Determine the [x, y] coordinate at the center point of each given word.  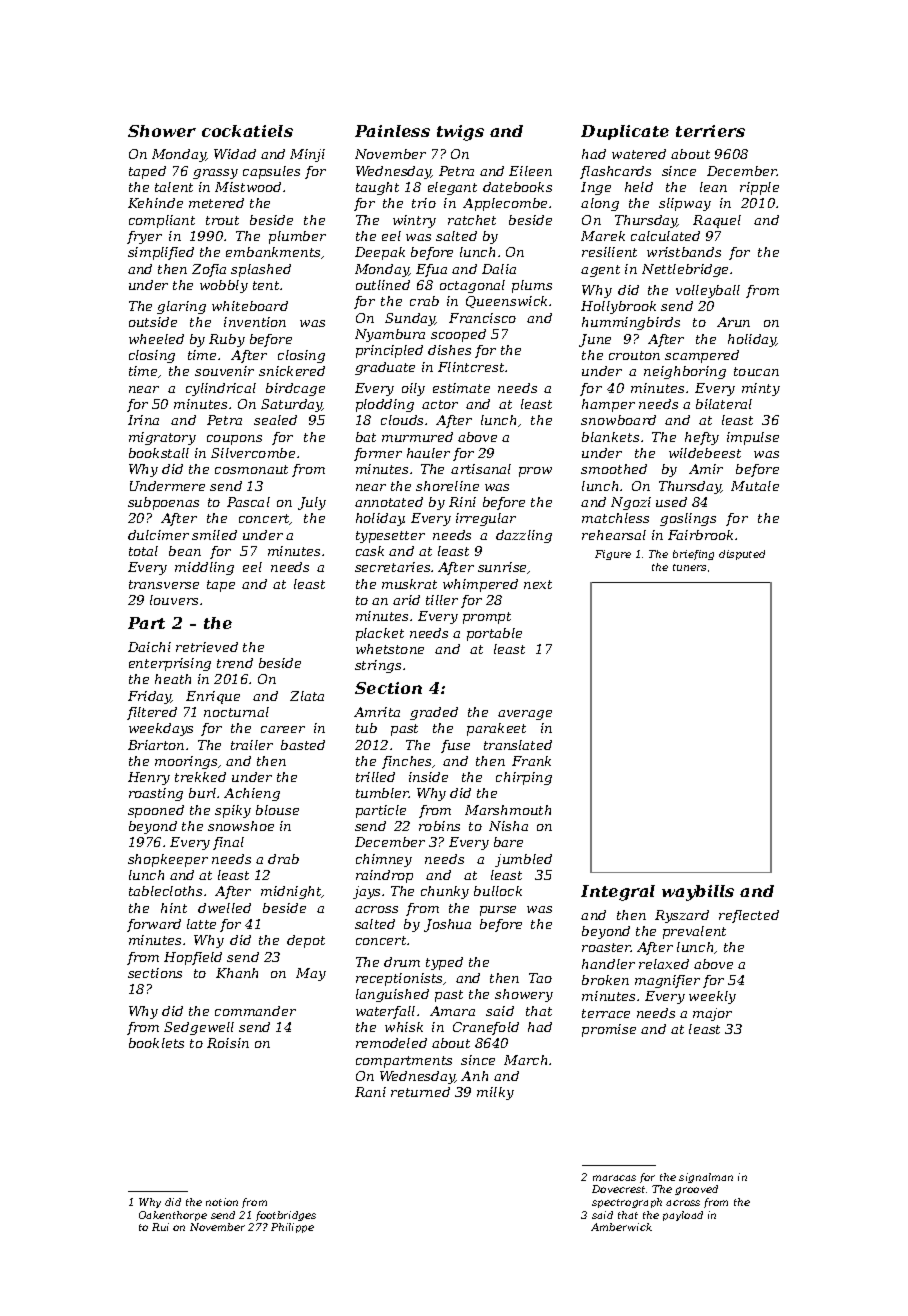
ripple [759, 188]
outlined [383, 285]
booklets [156, 1043]
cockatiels [247, 131]
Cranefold [486, 1028]
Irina [143, 420]
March [525, 1060]
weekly [712, 997]
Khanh [237, 973]
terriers [710, 131]
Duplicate [625, 132]
